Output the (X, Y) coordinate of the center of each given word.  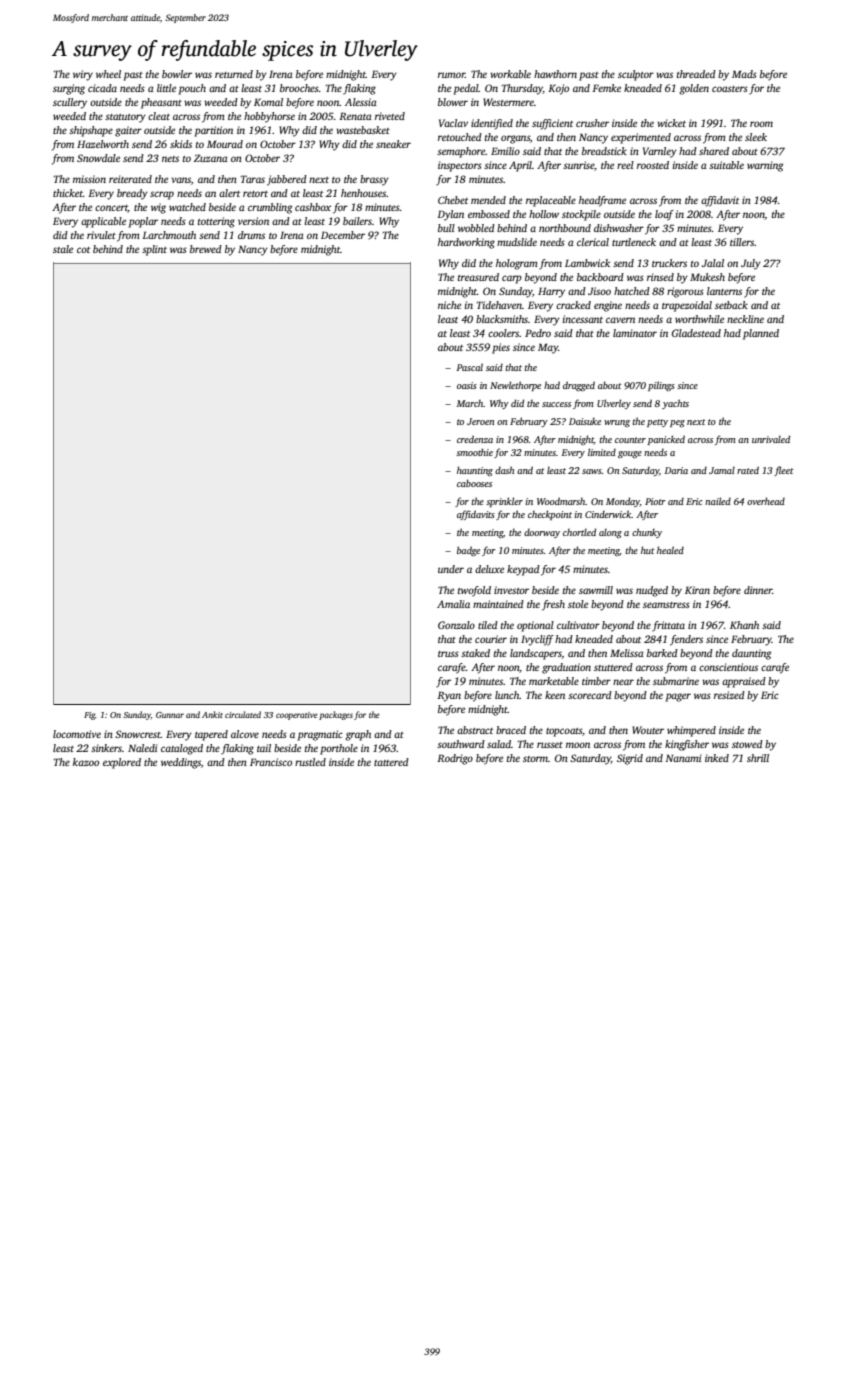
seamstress (666, 605)
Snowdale (98, 158)
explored (122, 763)
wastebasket (363, 130)
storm (535, 759)
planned (761, 334)
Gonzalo (456, 625)
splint (154, 250)
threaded (696, 74)
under (451, 569)
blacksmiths (502, 319)
